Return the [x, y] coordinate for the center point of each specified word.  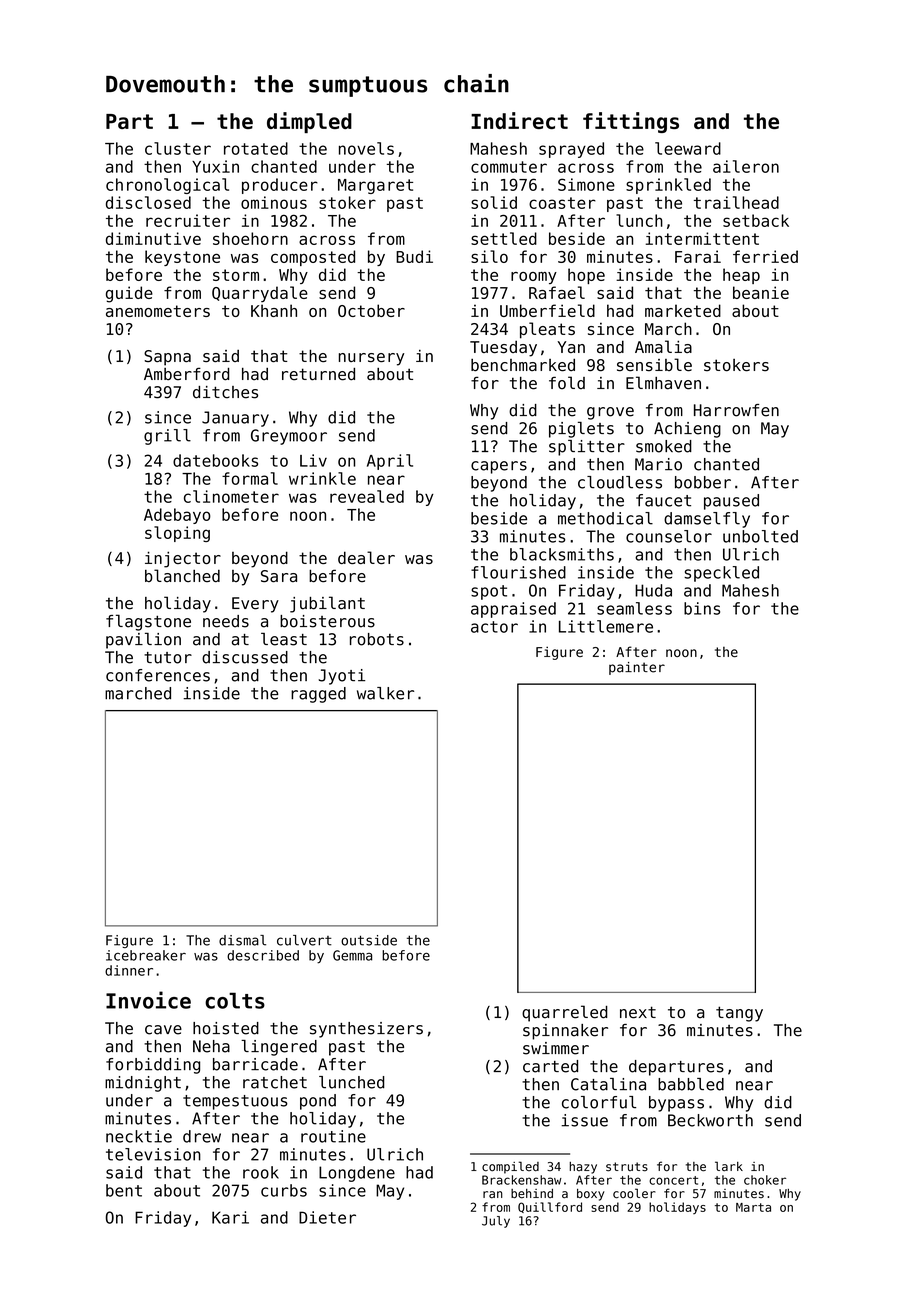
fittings [631, 122]
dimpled [309, 122]
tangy [739, 1014]
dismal [242, 940]
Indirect [519, 120]
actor [494, 627]
